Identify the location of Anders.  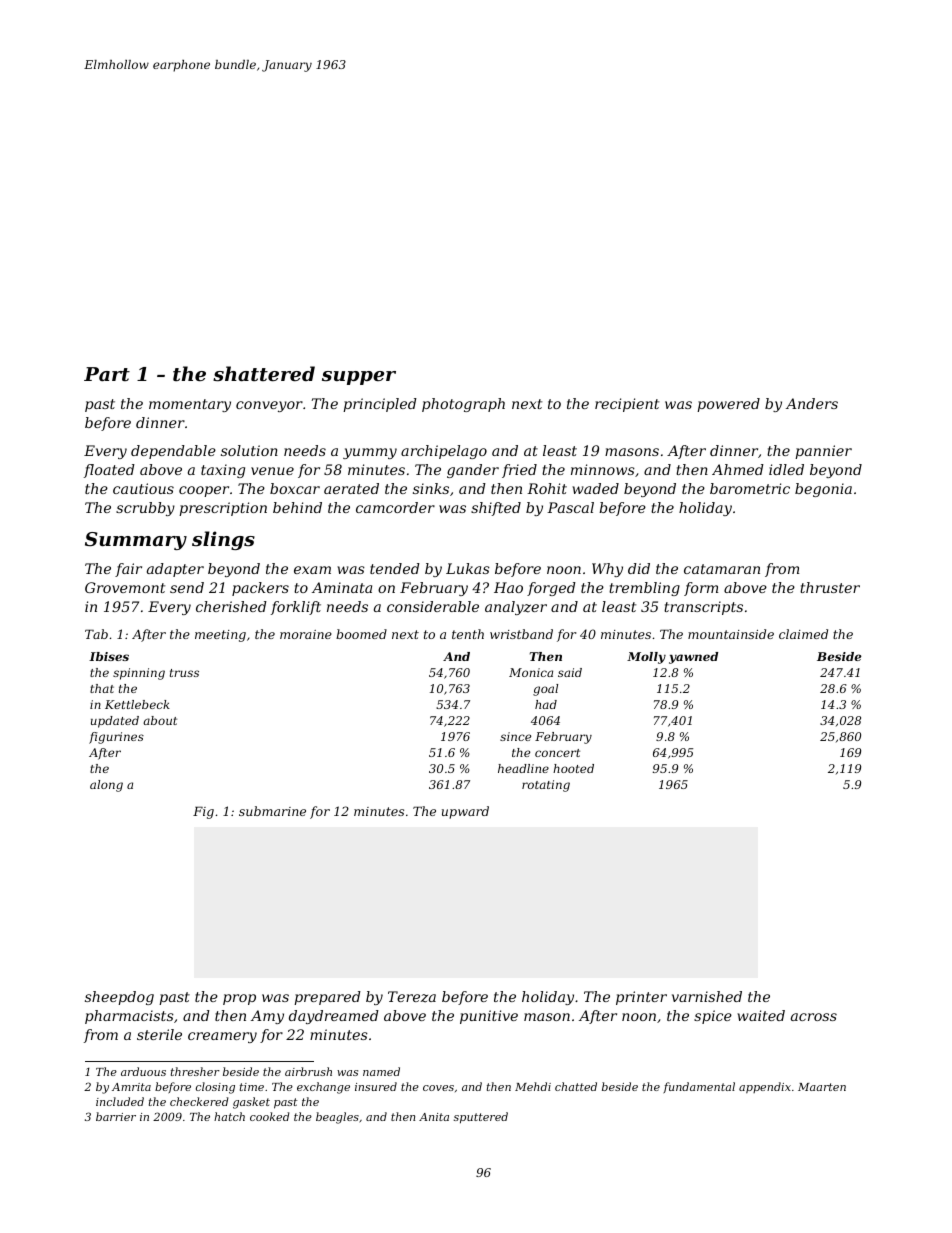
(812, 403).
